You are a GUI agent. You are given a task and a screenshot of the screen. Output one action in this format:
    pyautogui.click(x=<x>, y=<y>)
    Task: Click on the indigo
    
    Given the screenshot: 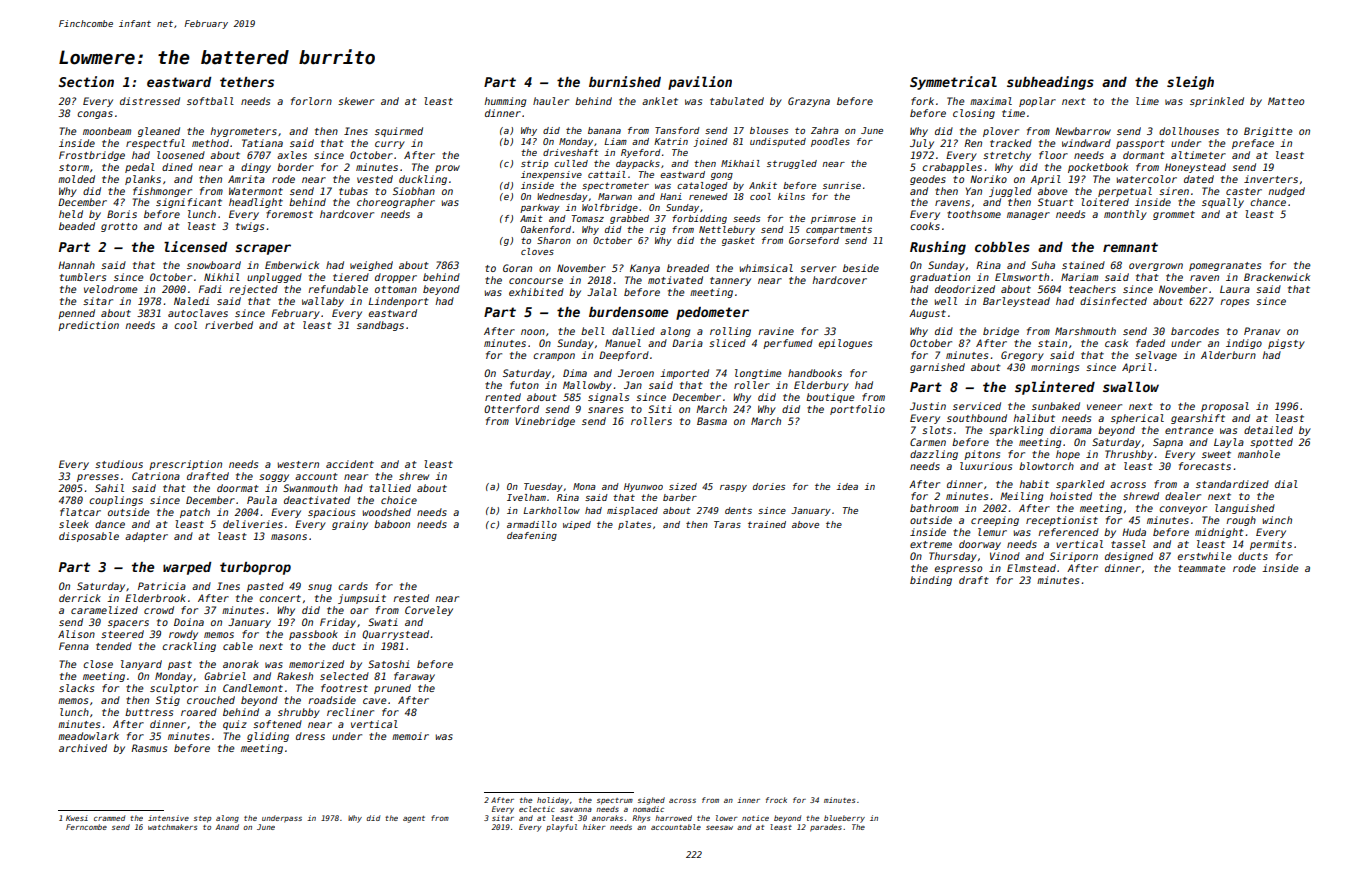 What is the action you would take?
    pyautogui.click(x=1244, y=344)
